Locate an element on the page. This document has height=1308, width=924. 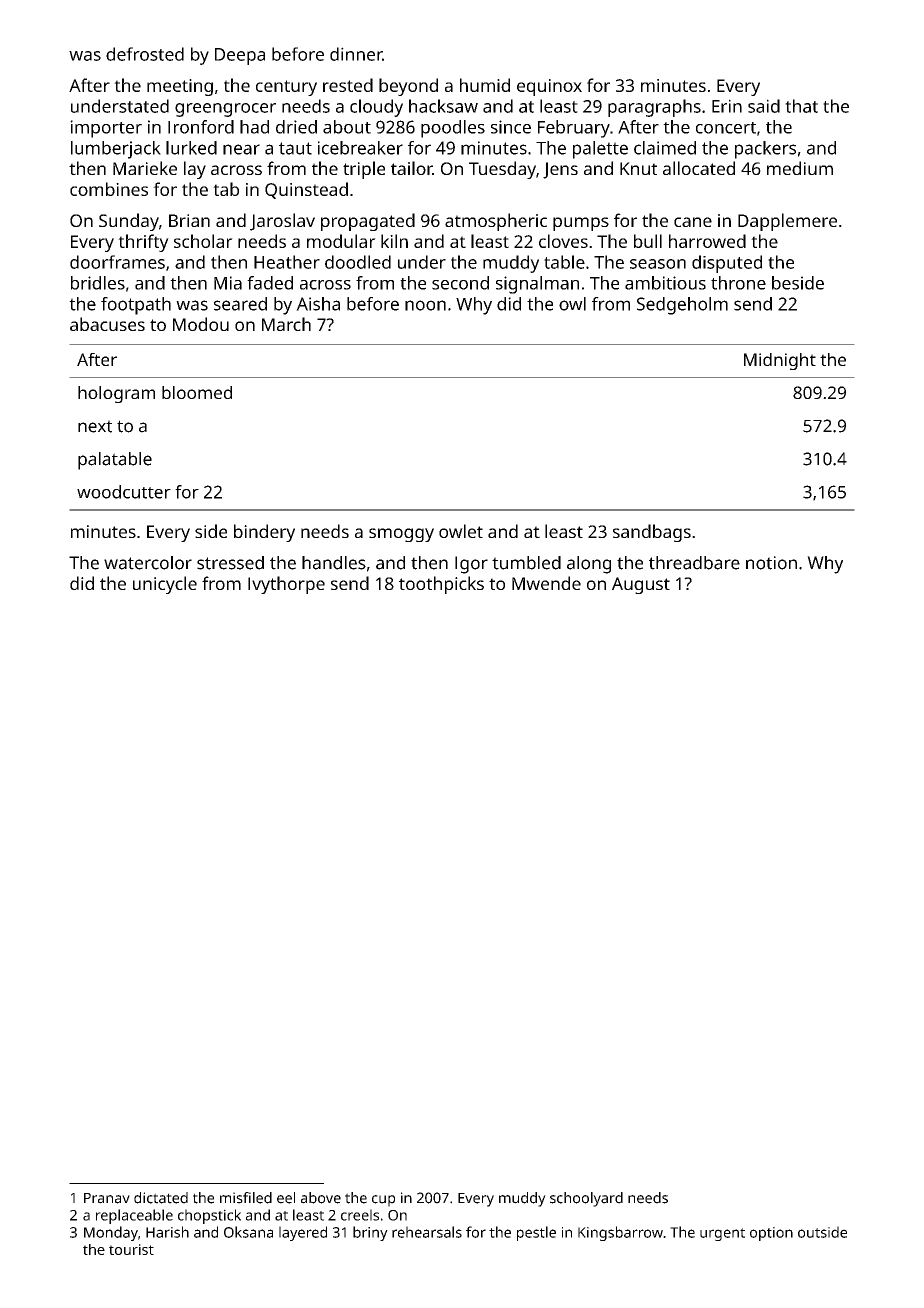
cane is located at coordinates (693, 222).
